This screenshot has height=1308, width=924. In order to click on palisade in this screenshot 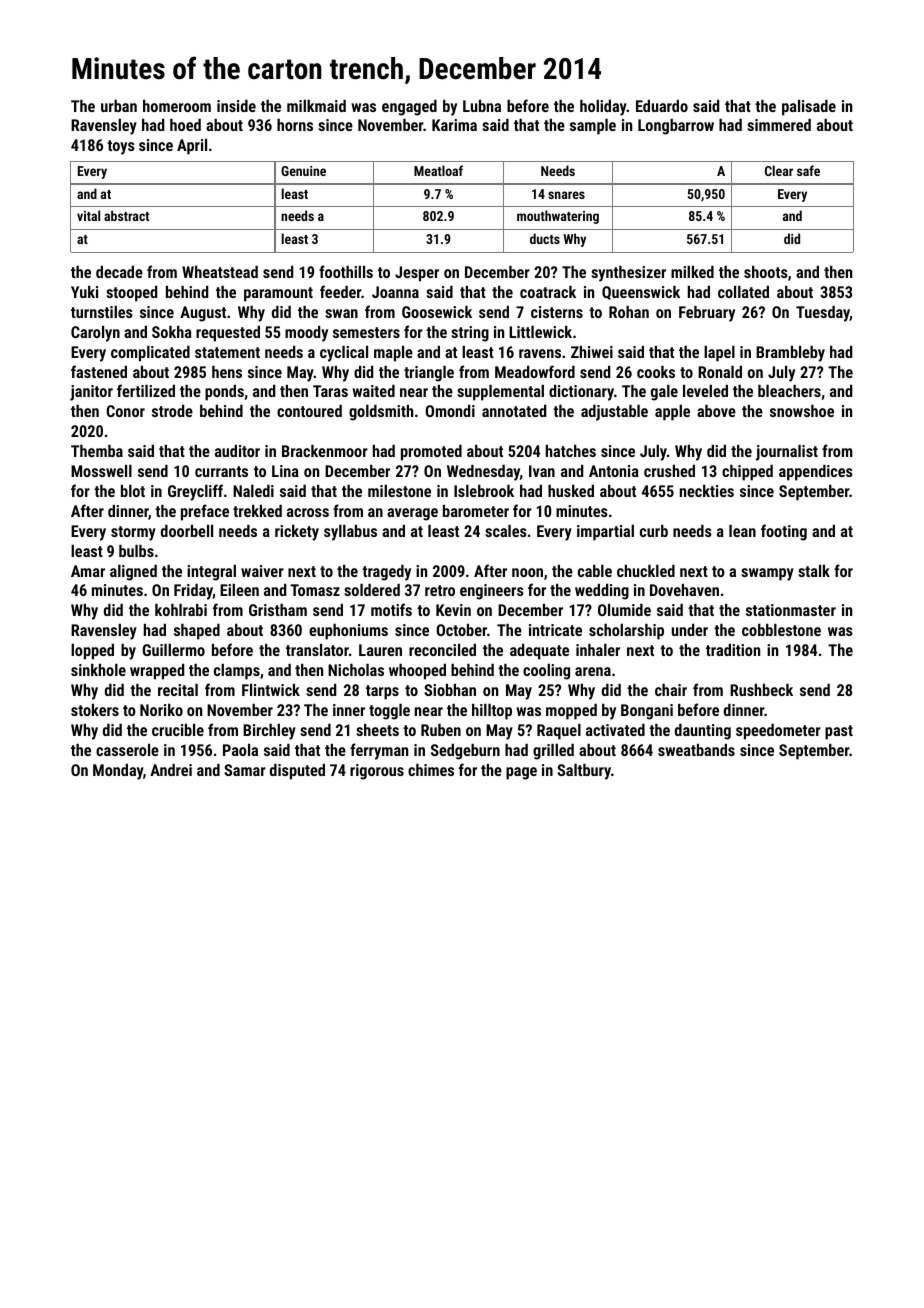, I will do `click(809, 108)`.
